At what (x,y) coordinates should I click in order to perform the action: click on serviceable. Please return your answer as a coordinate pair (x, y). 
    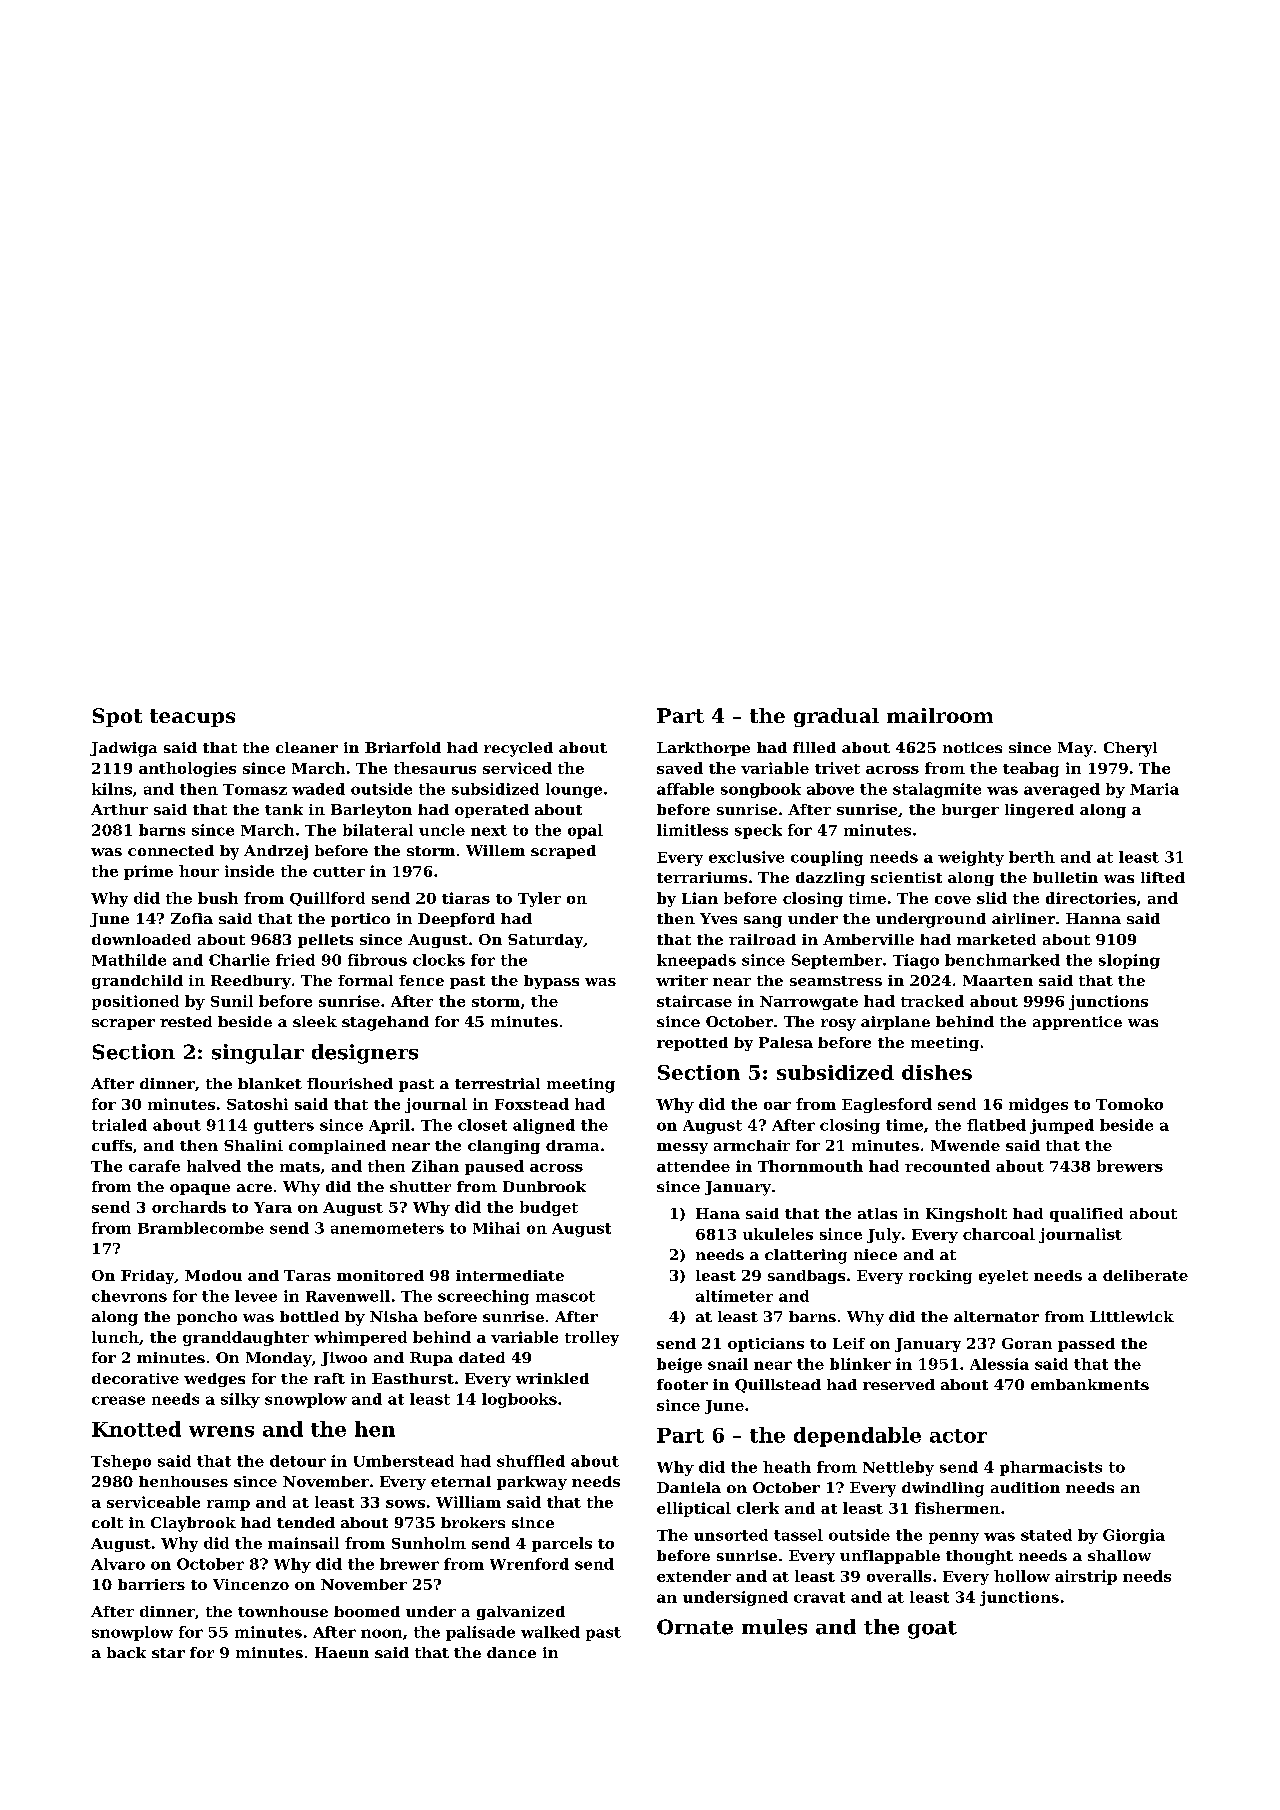
    Looking at the image, I should click on (153, 1502).
